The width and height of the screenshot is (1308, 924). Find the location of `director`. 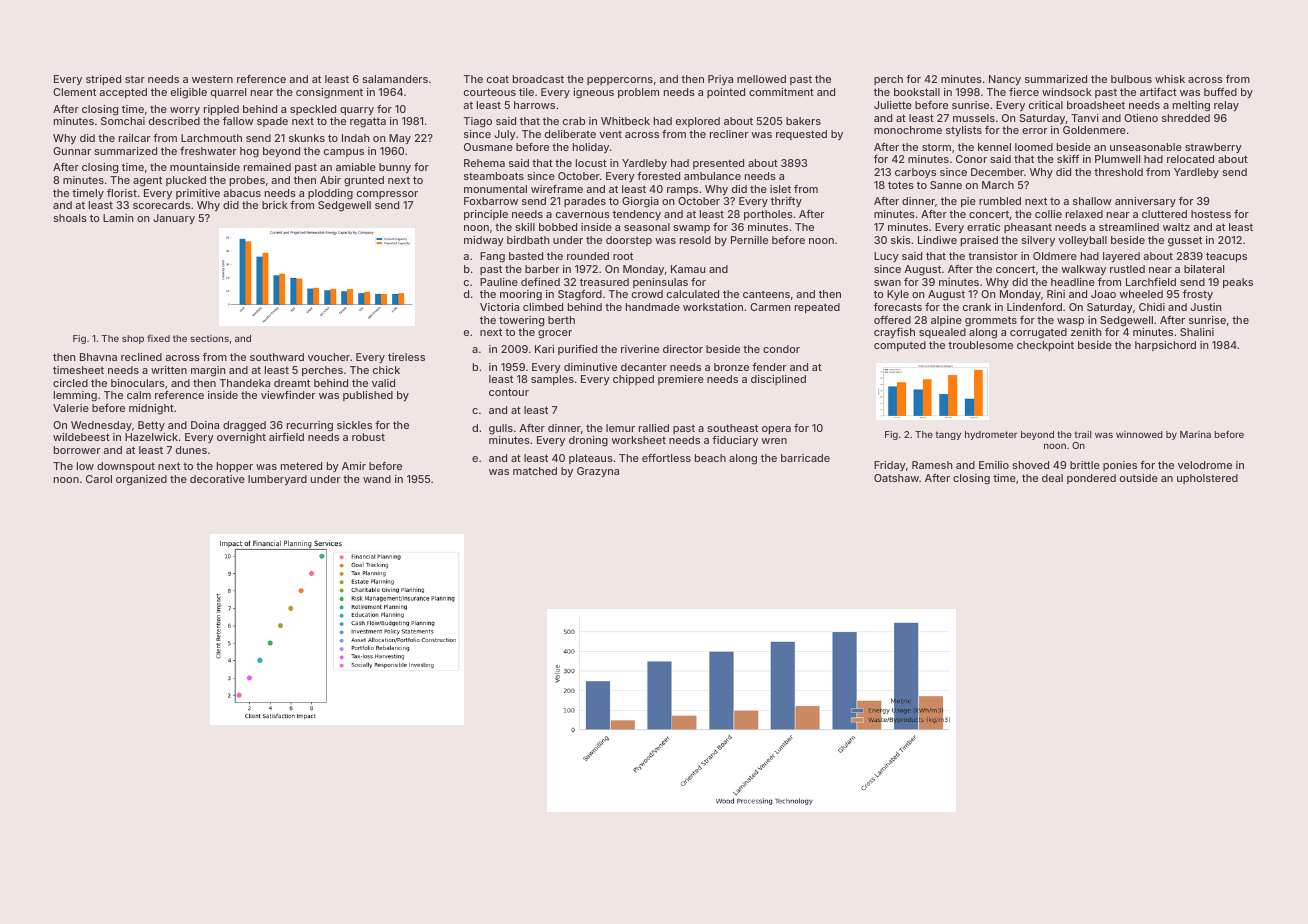

director is located at coordinates (683, 349).
